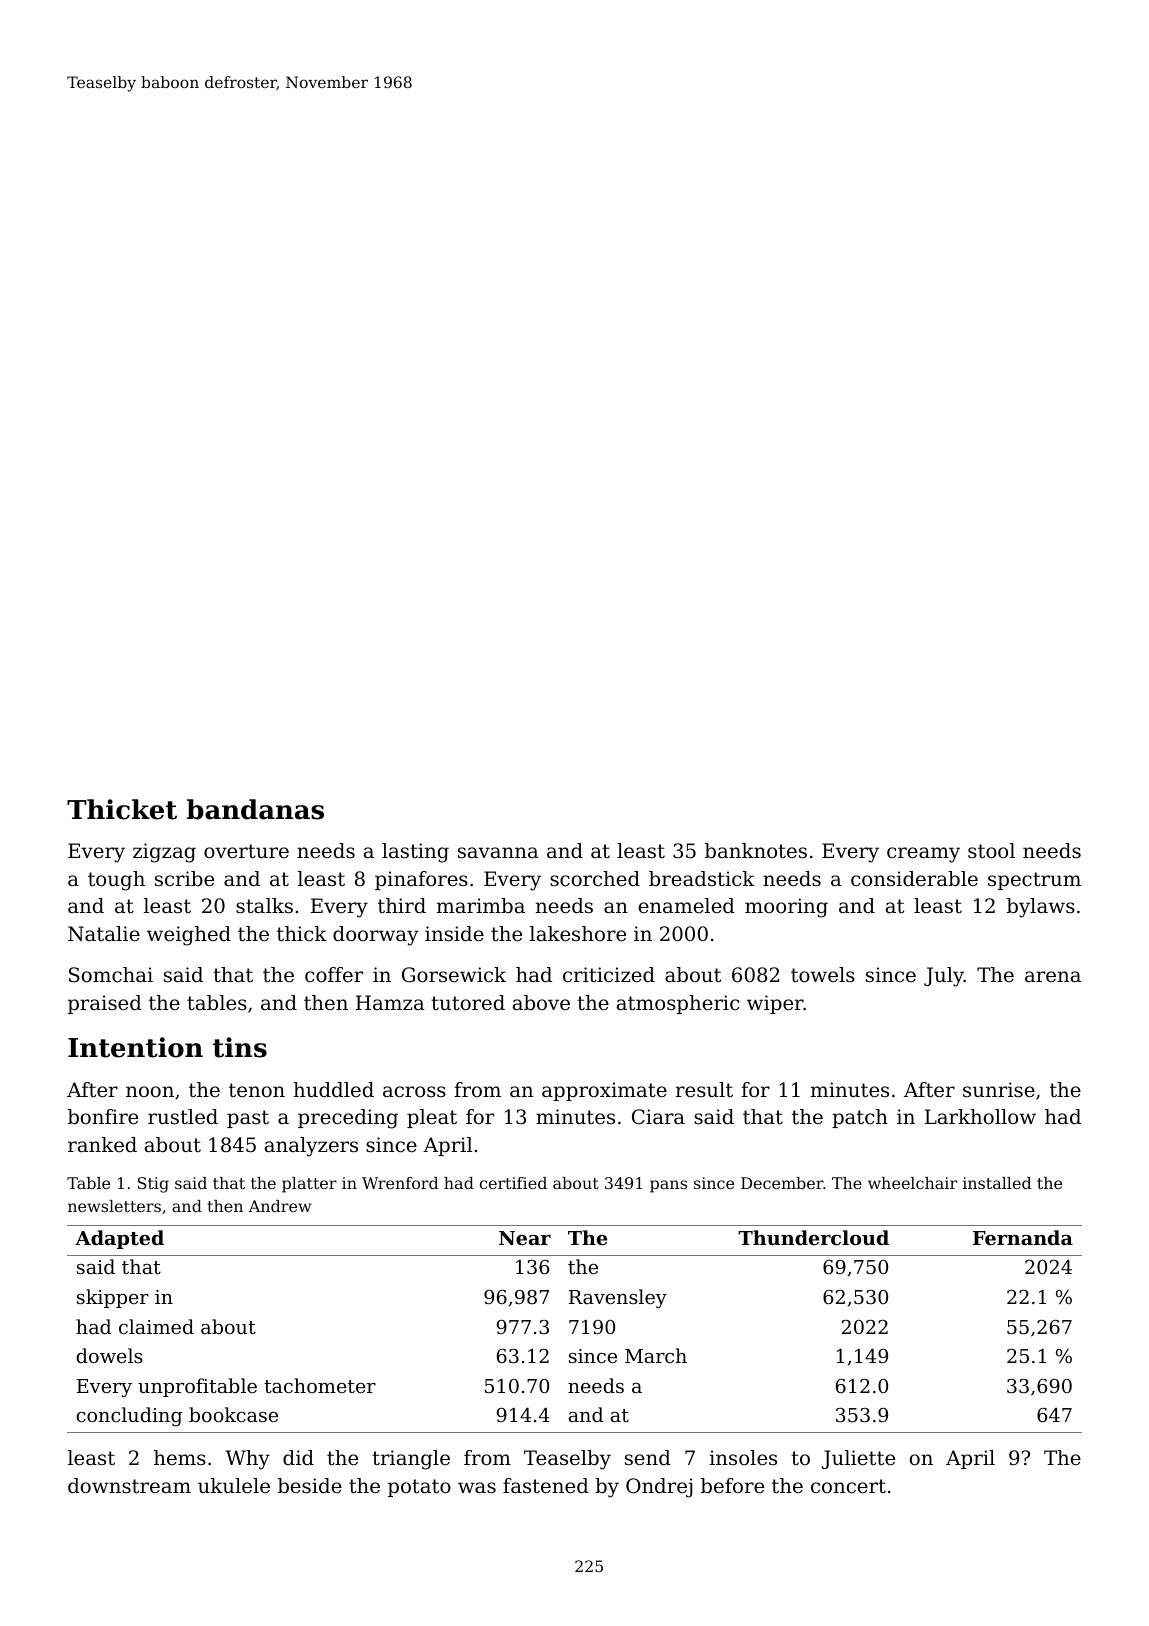 This screenshot has width=1149, height=1626. What do you see at coordinates (860, 1118) in the screenshot?
I see `patch` at bounding box center [860, 1118].
